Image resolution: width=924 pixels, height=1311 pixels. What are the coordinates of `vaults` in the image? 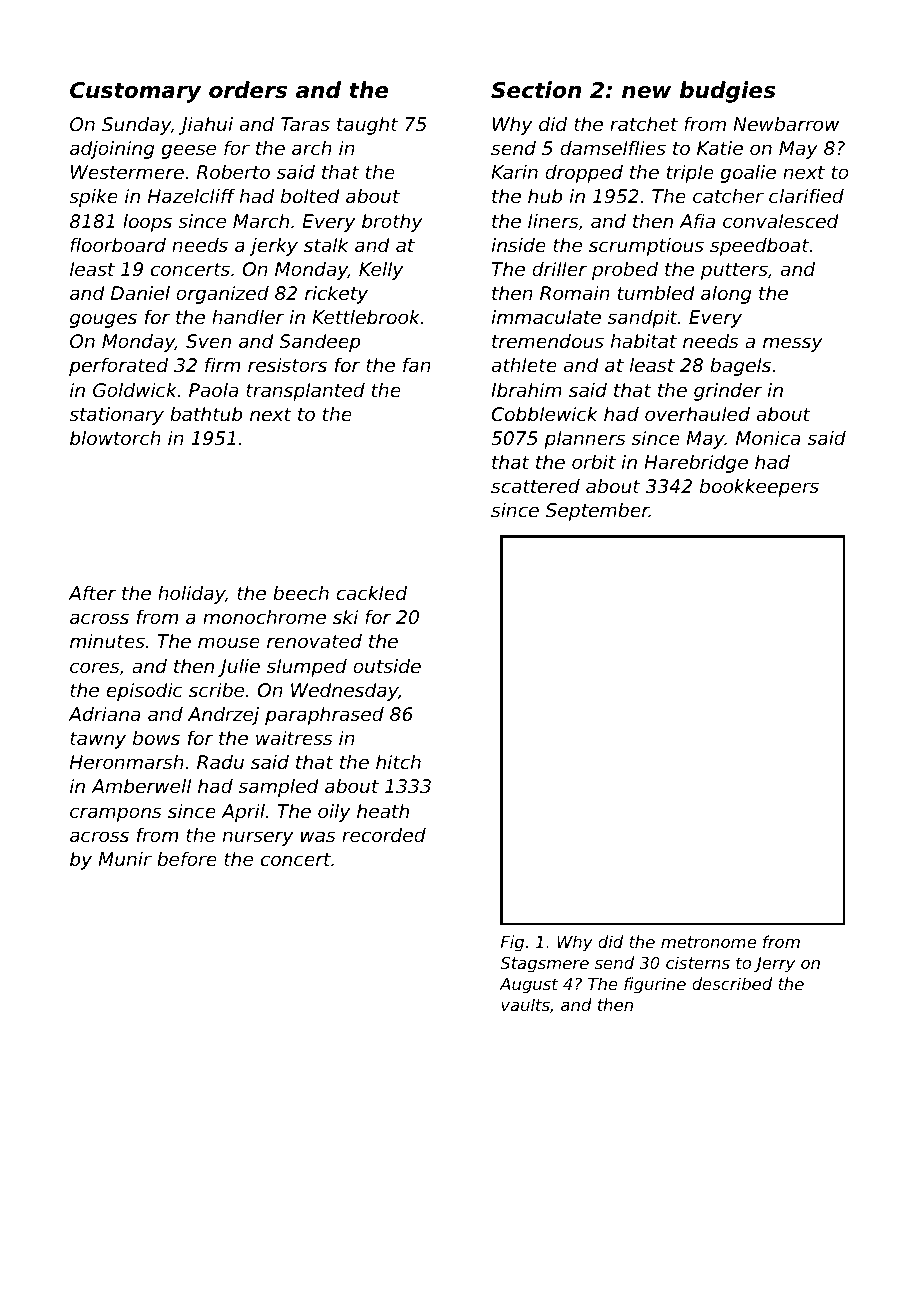 It's located at (525, 1004).
